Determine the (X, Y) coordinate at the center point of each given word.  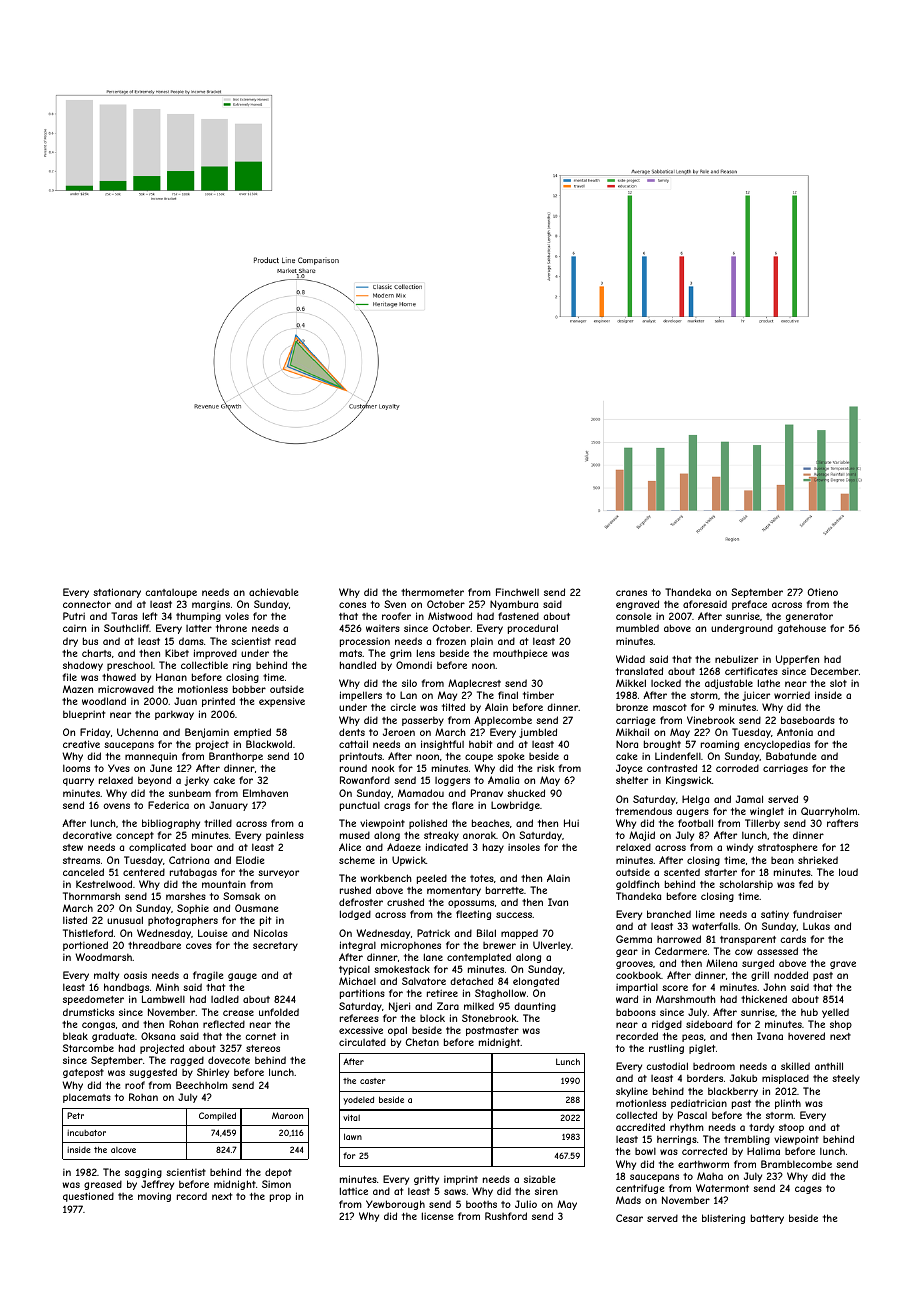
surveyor (278, 874)
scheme (357, 860)
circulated (362, 1042)
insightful (442, 745)
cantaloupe (171, 593)
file (70, 677)
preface (749, 605)
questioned (88, 1197)
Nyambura (514, 605)
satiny (775, 915)
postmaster (492, 1031)
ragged (187, 1061)
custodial (667, 1066)
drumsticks (88, 1012)
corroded (737, 768)
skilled (795, 1066)
